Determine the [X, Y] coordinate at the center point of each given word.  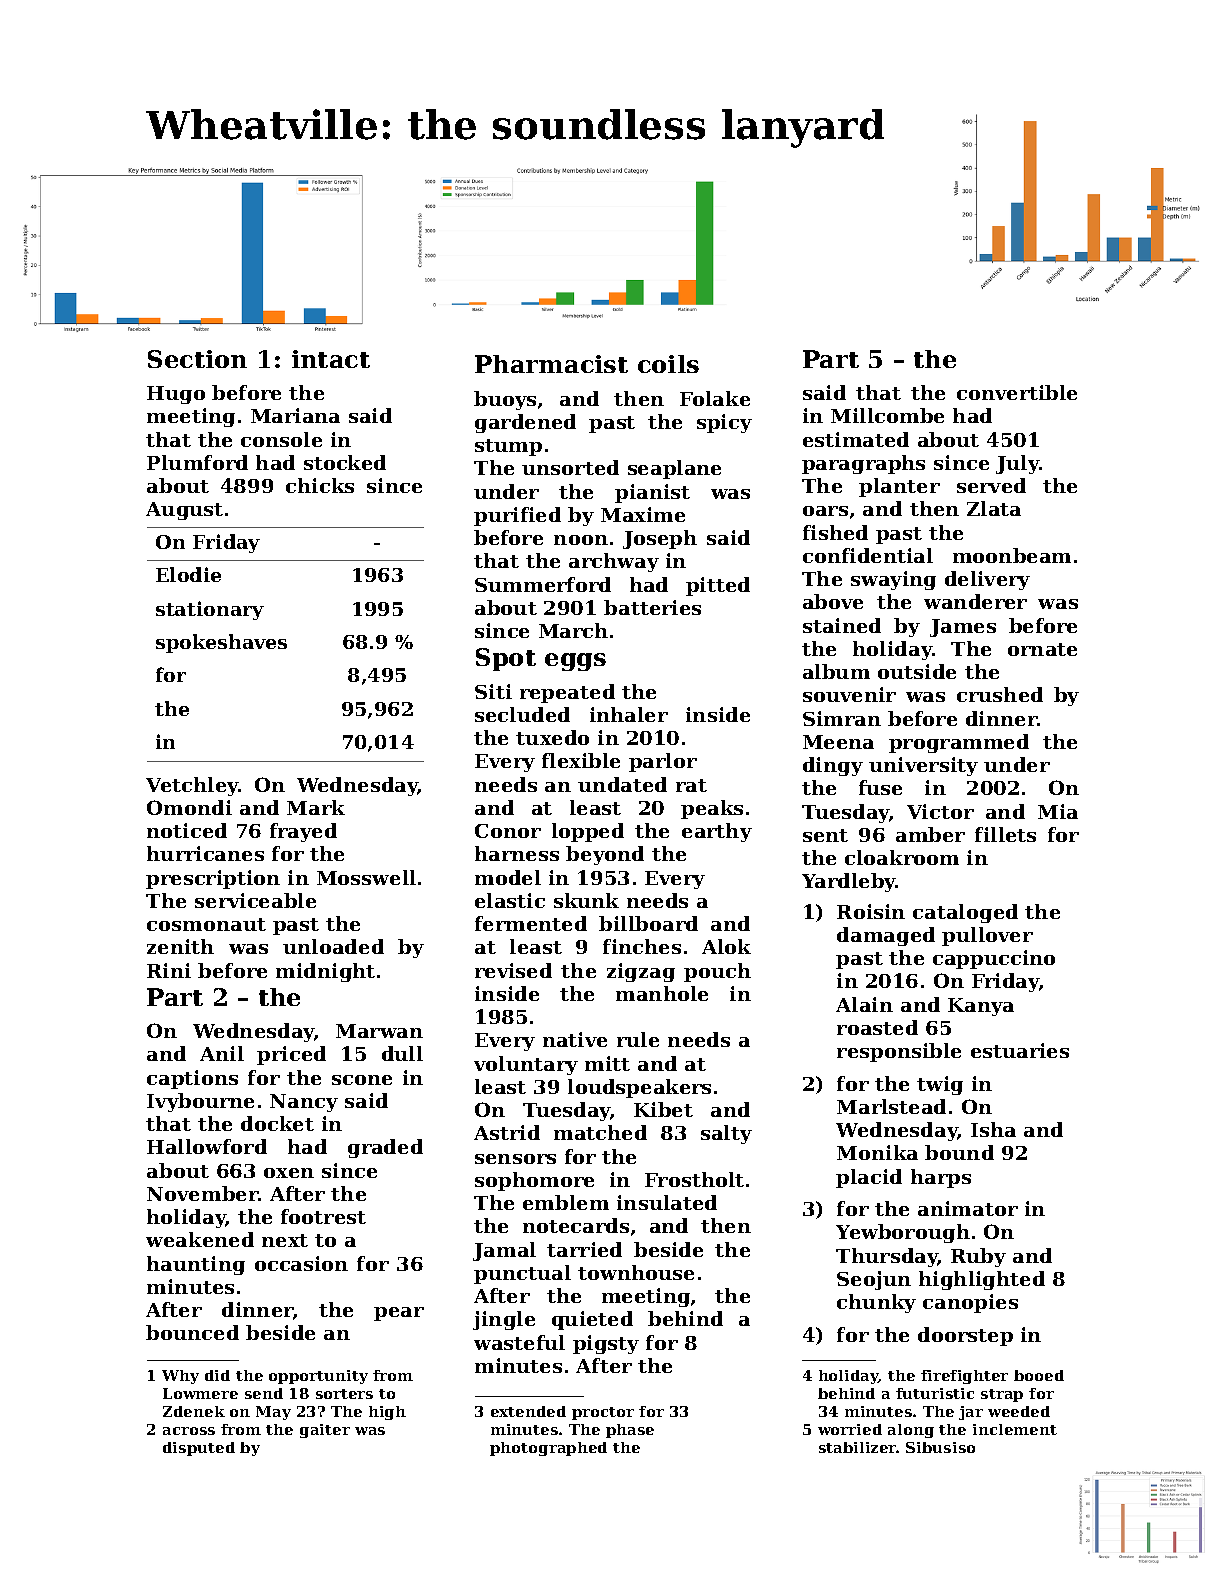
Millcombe [887, 415]
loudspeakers [639, 1088]
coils [668, 364]
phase [630, 1431]
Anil [222, 1053]
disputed [199, 1449]
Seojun [874, 1280]
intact [331, 359]
